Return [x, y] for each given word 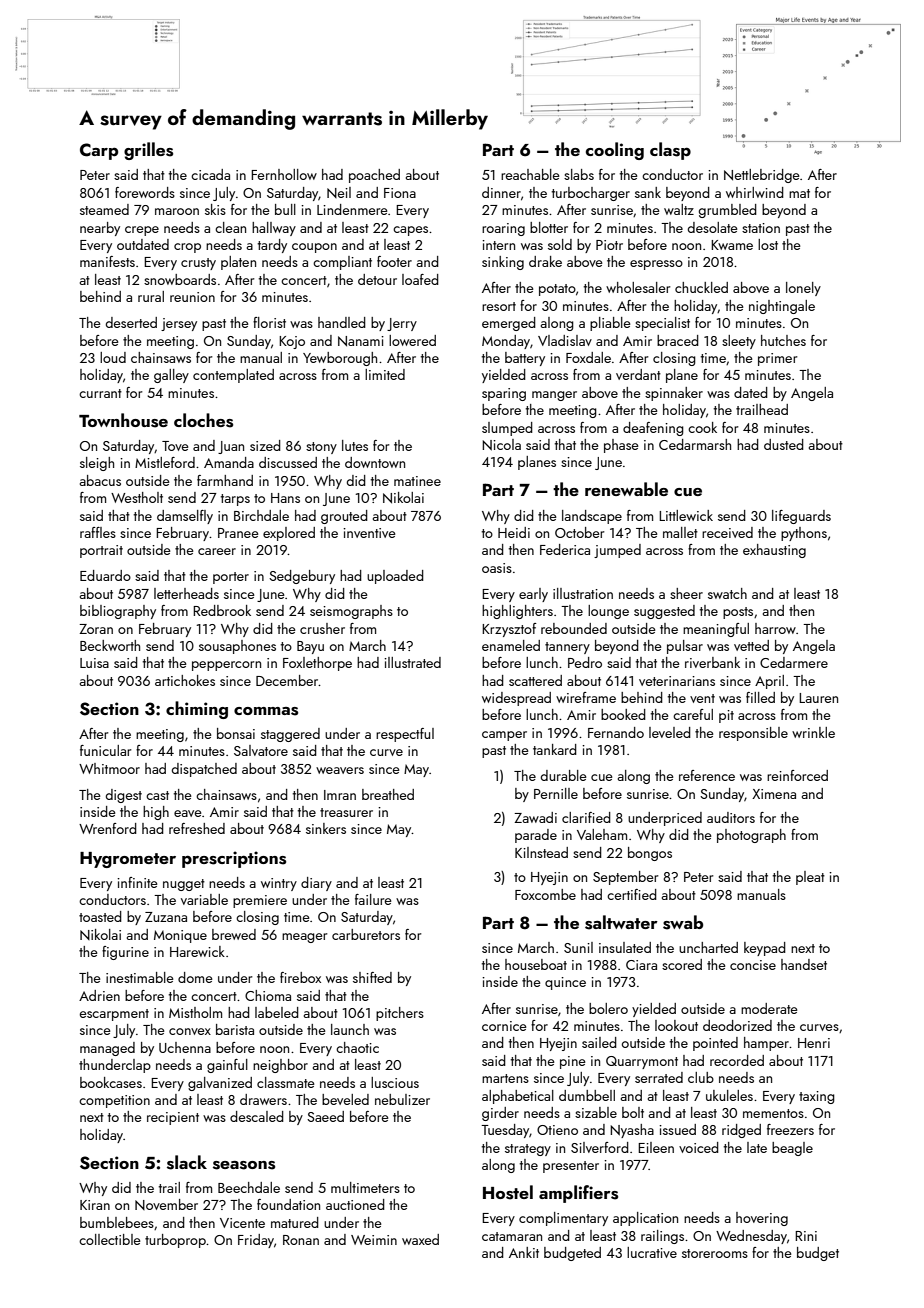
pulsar [685, 647]
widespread [516, 699]
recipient [173, 1118]
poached [374, 176]
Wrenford [108, 828]
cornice [504, 1026]
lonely [803, 289]
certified [632, 894]
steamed [104, 209]
